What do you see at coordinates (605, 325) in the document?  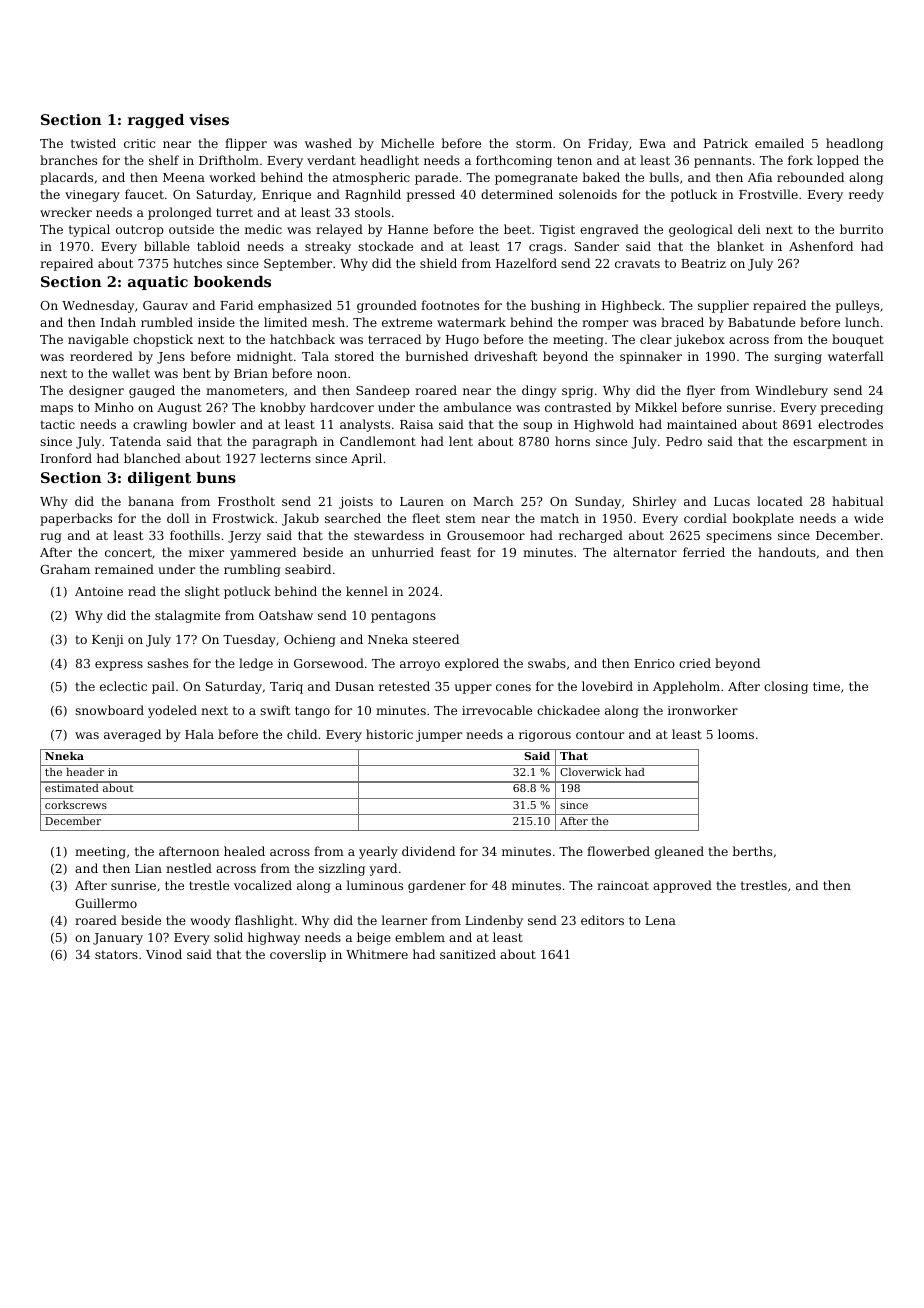 I see `romper` at bounding box center [605, 325].
